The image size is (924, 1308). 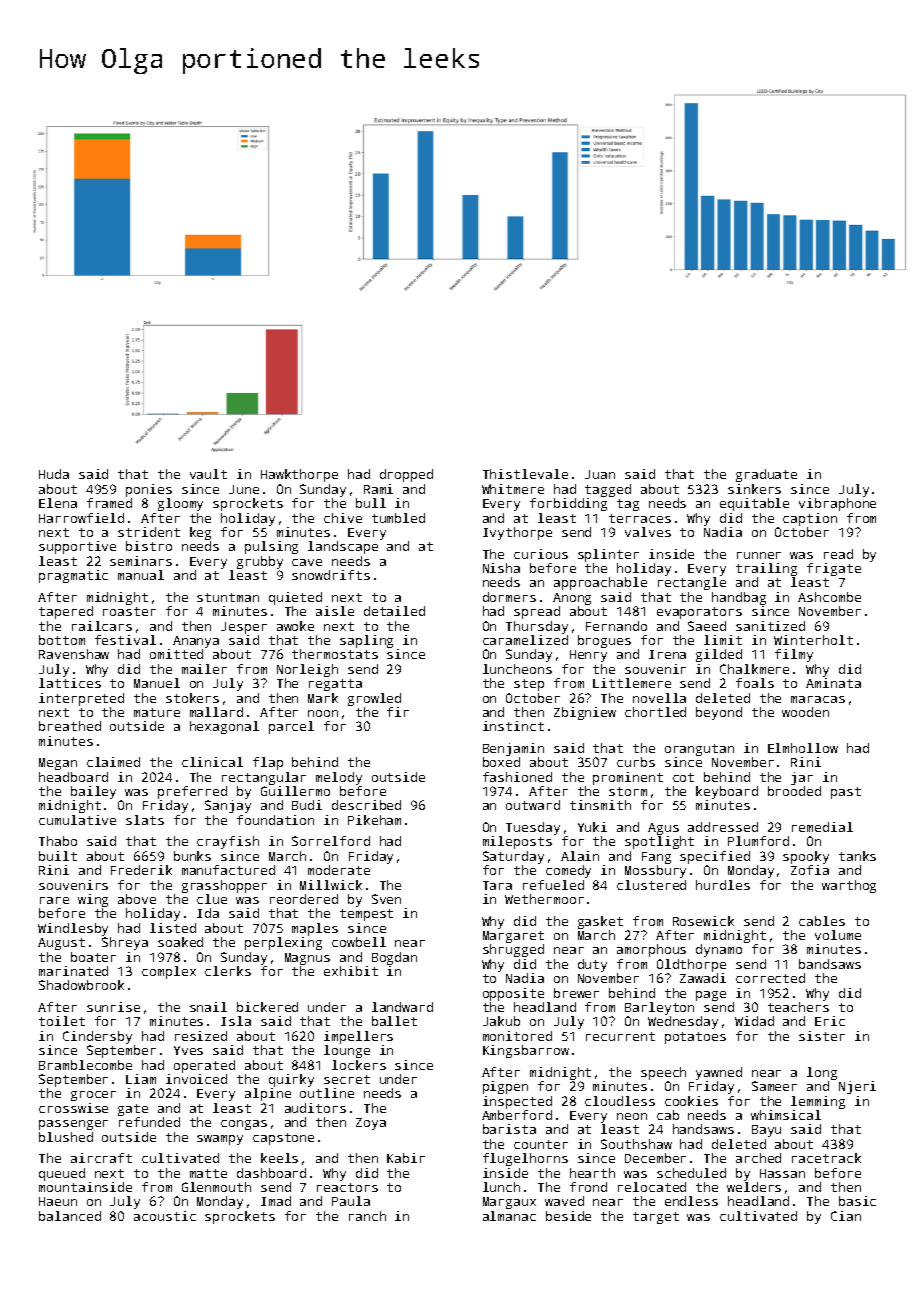 What do you see at coordinates (651, 950) in the page?
I see `amorphous` at bounding box center [651, 950].
